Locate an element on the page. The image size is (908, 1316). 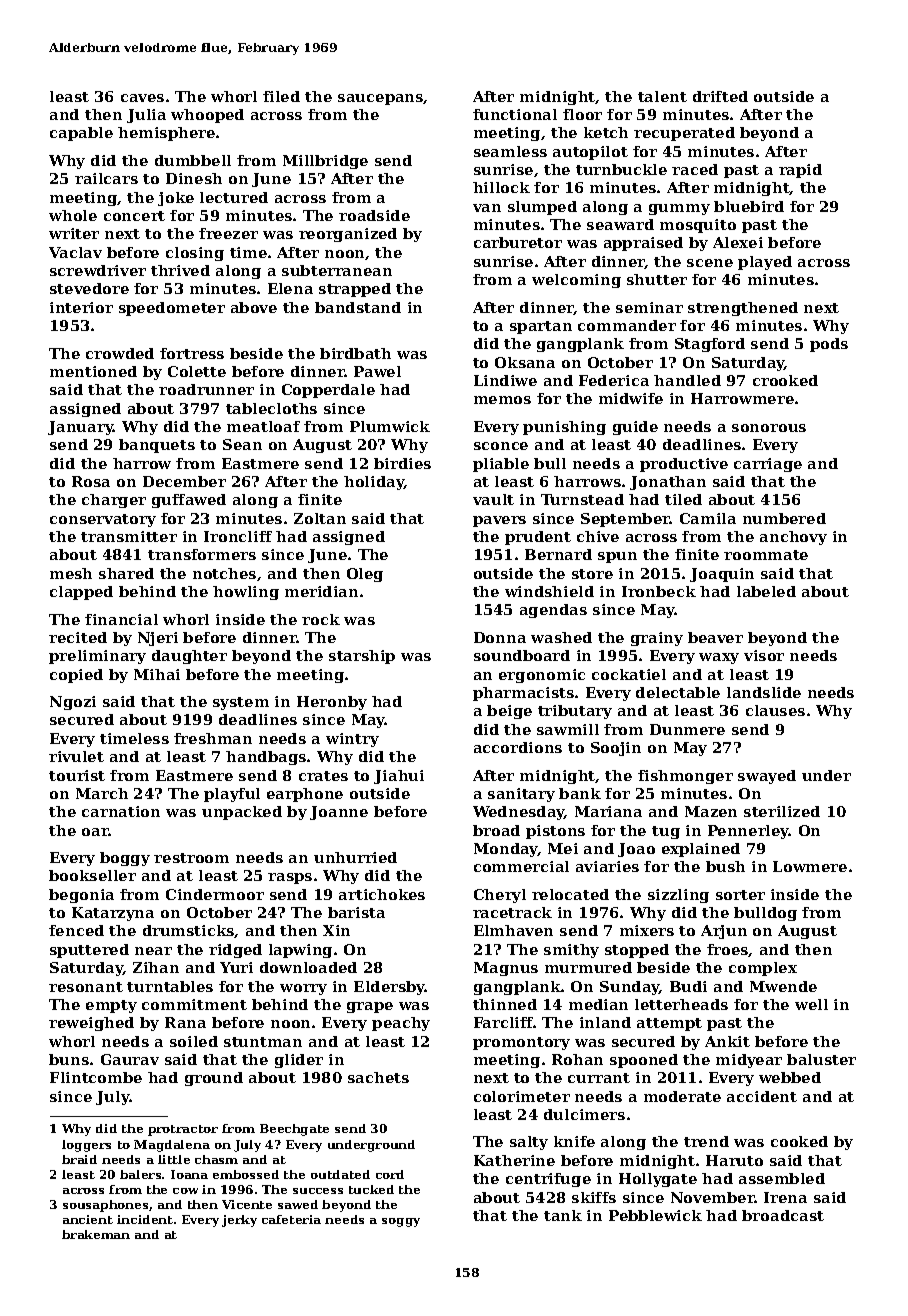
wintry is located at coordinates (352, 740).
